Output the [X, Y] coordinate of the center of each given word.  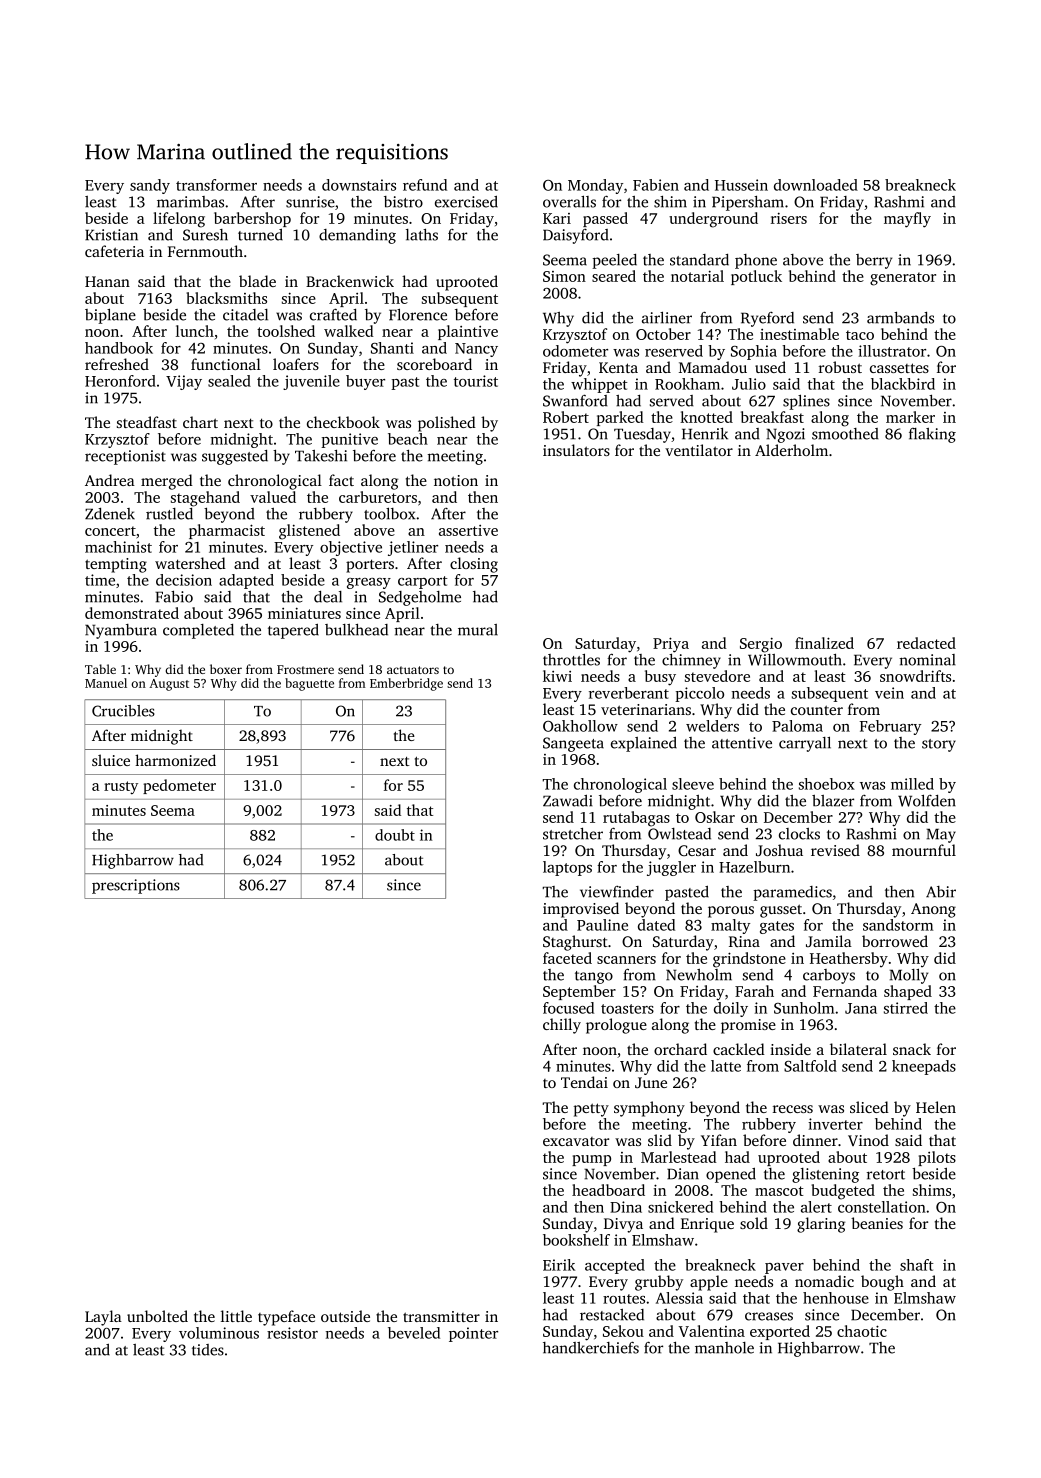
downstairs [359, 185]
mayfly [907, 220]
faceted [567, 958]
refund [425, 185]
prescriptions [136, 886]
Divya [623, 1225]
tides [208, 1350]
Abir [941, 892]
